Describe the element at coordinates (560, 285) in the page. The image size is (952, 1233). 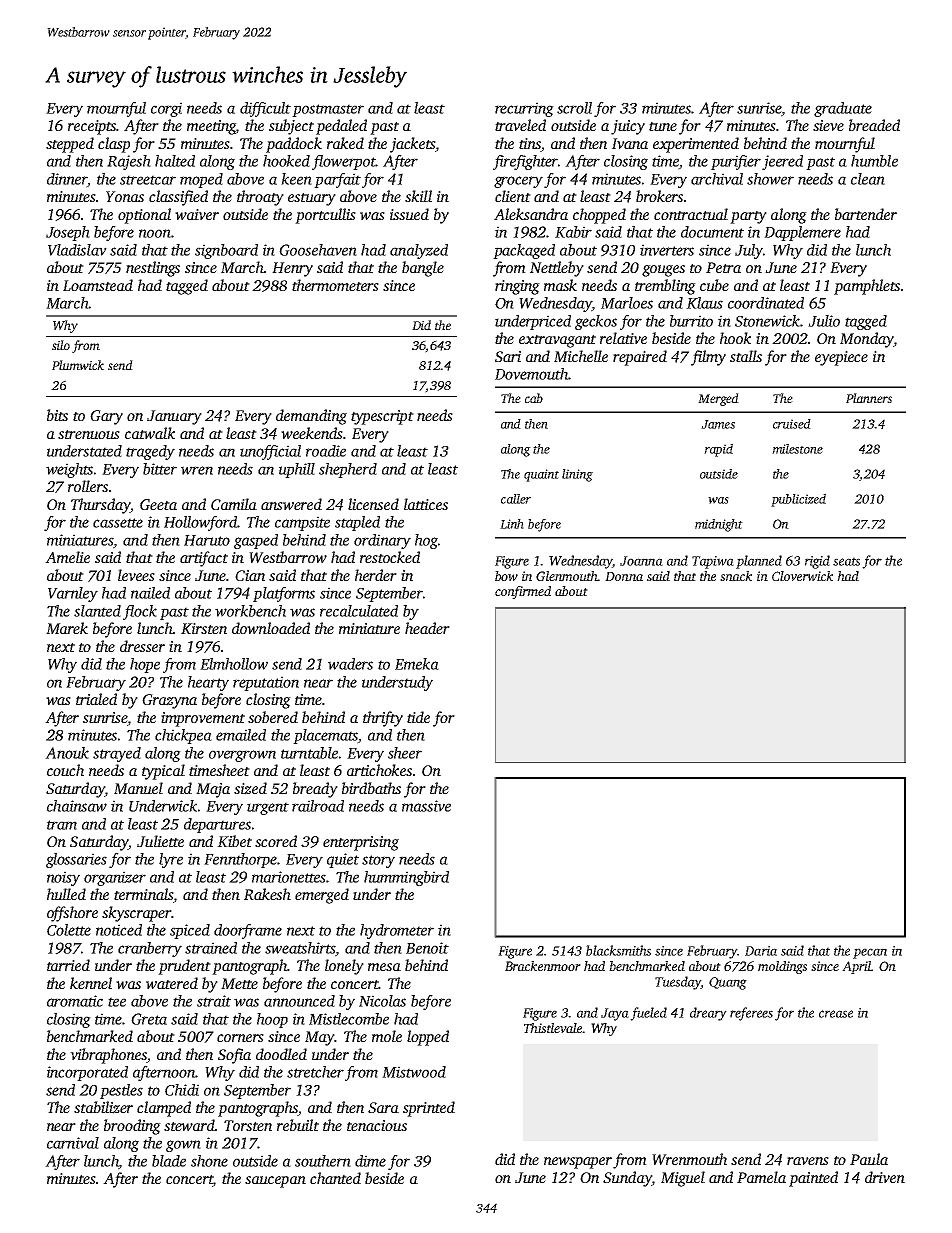
I see `mask` at that location.
